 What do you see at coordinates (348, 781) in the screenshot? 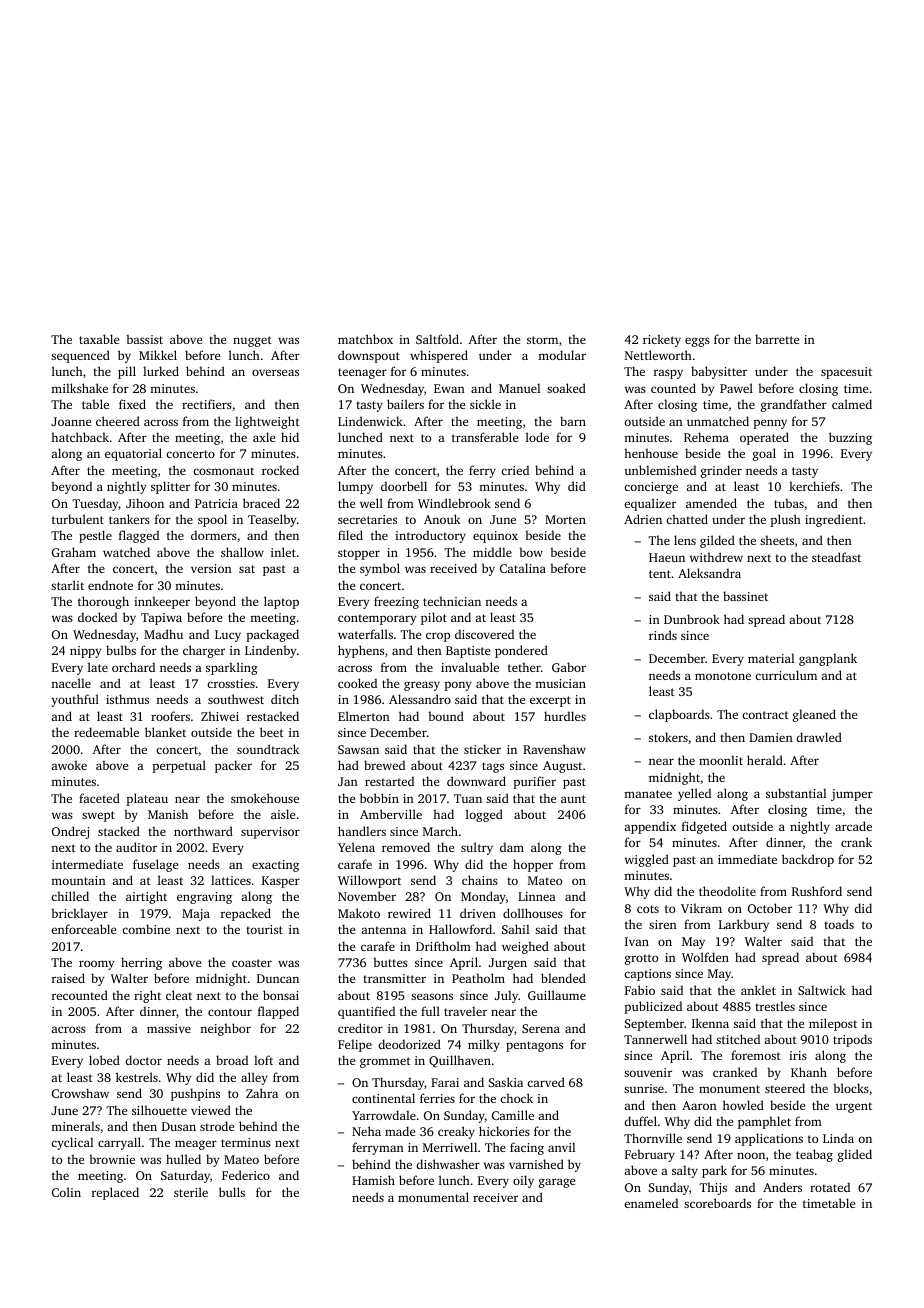
I see `Jan` at bounding box center [348, 781].
